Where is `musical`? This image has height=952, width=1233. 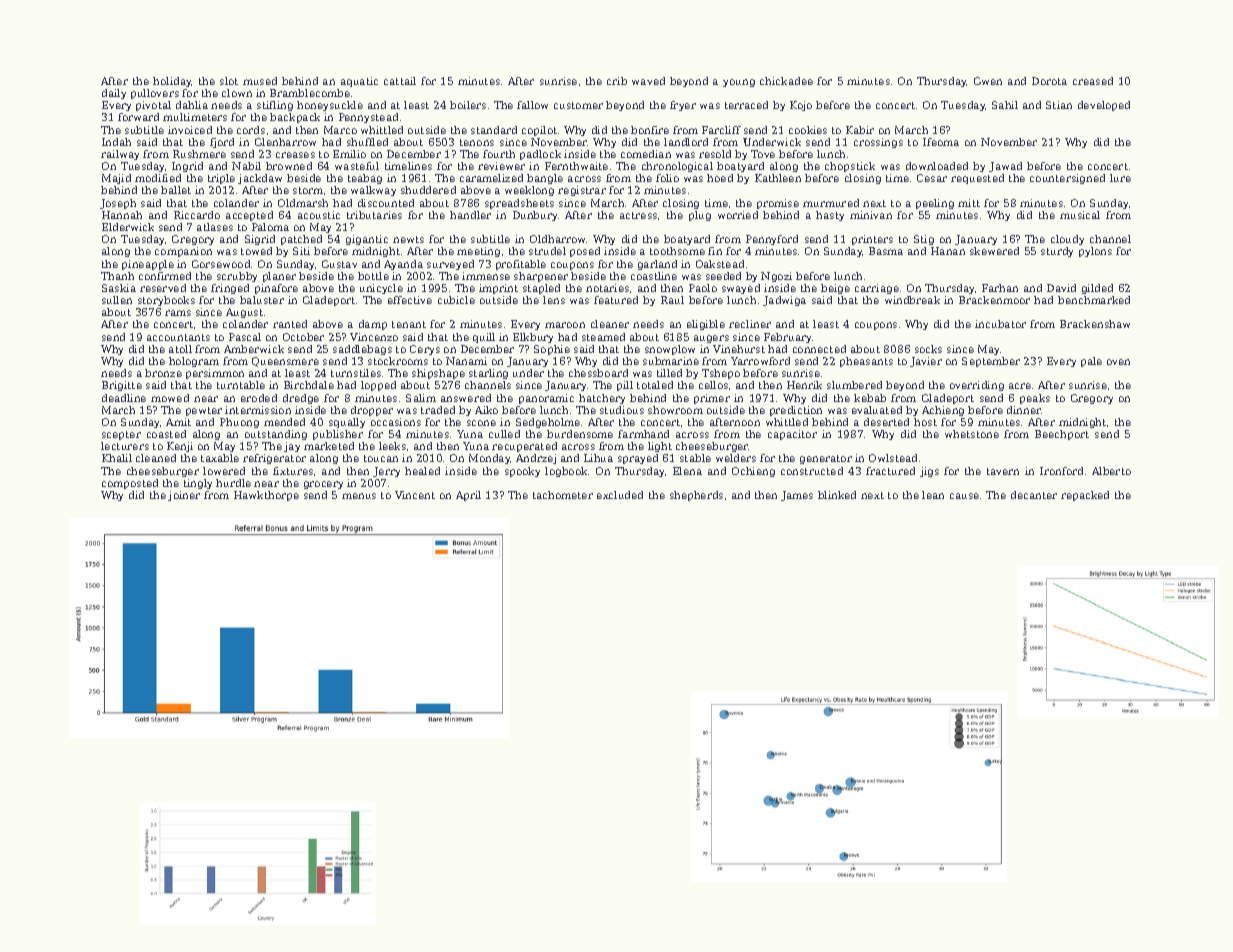 musical is located at coordinates (1080, 215).
